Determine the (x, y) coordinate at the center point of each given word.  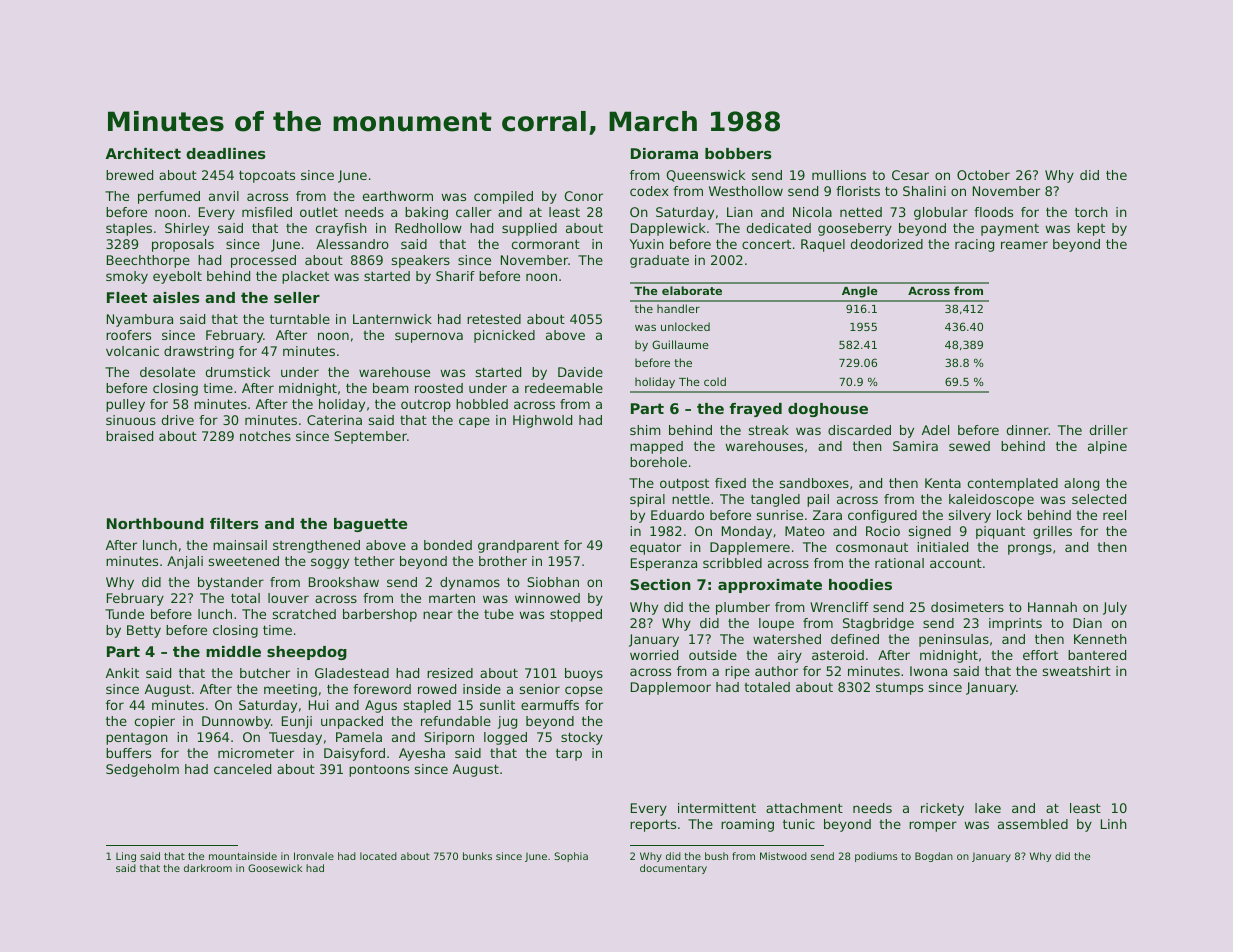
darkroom (208, 868)
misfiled (267, 212)
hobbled (482, 404)
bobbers (738, 153)
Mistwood (783, 856)
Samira (915, 446)
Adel (935, 430)
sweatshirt (1077, 671)
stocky (582, 738)
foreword (382, 689)
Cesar (910, 175)
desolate (167, 372)
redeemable (564, 388)
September (370, 437)
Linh (1114, 824)
